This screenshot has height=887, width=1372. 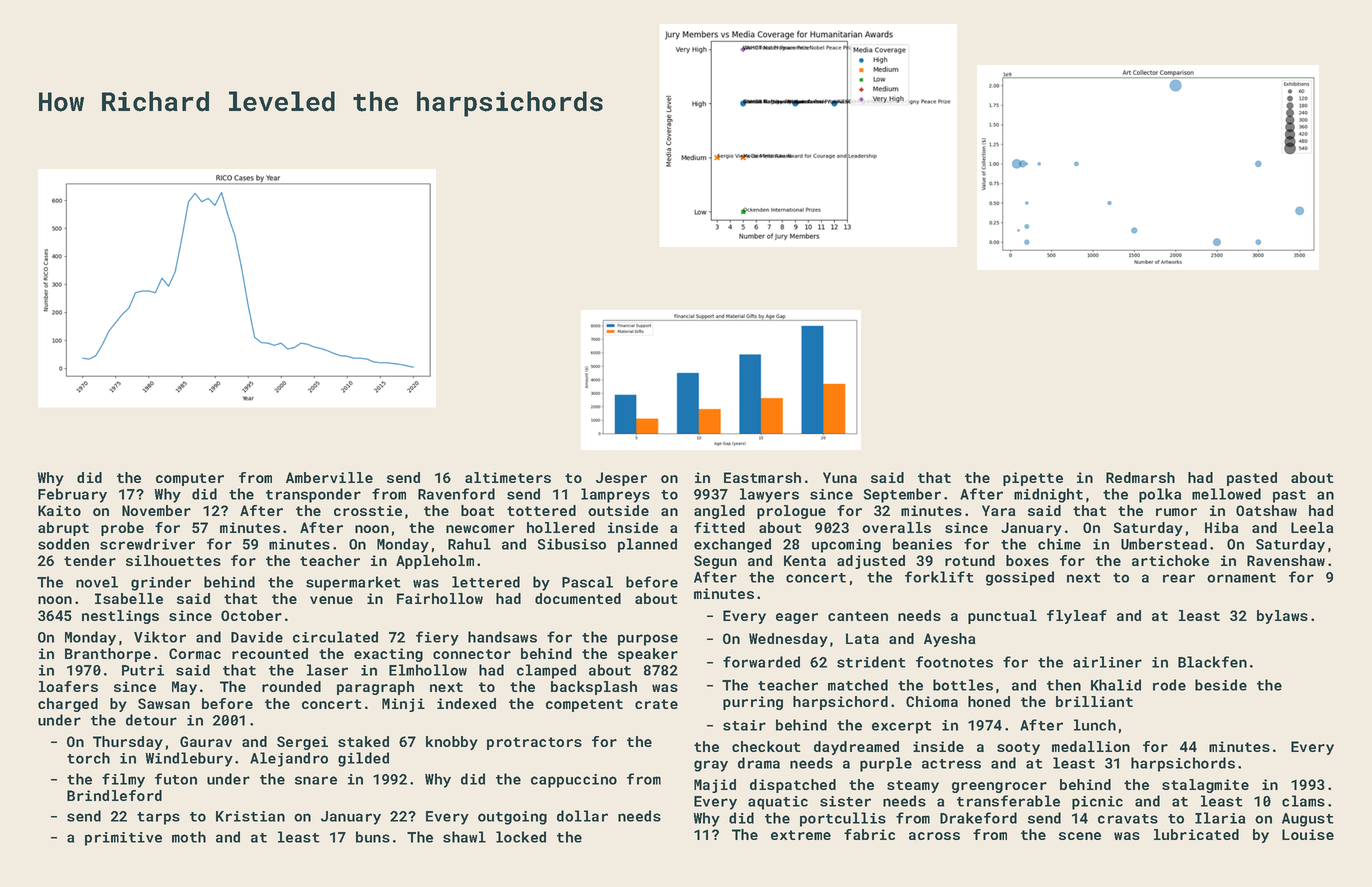 What do you see at coordinates (1212, 662) in the screenshot?
I see `Blackfen` at bounding box center [1212, 662].
